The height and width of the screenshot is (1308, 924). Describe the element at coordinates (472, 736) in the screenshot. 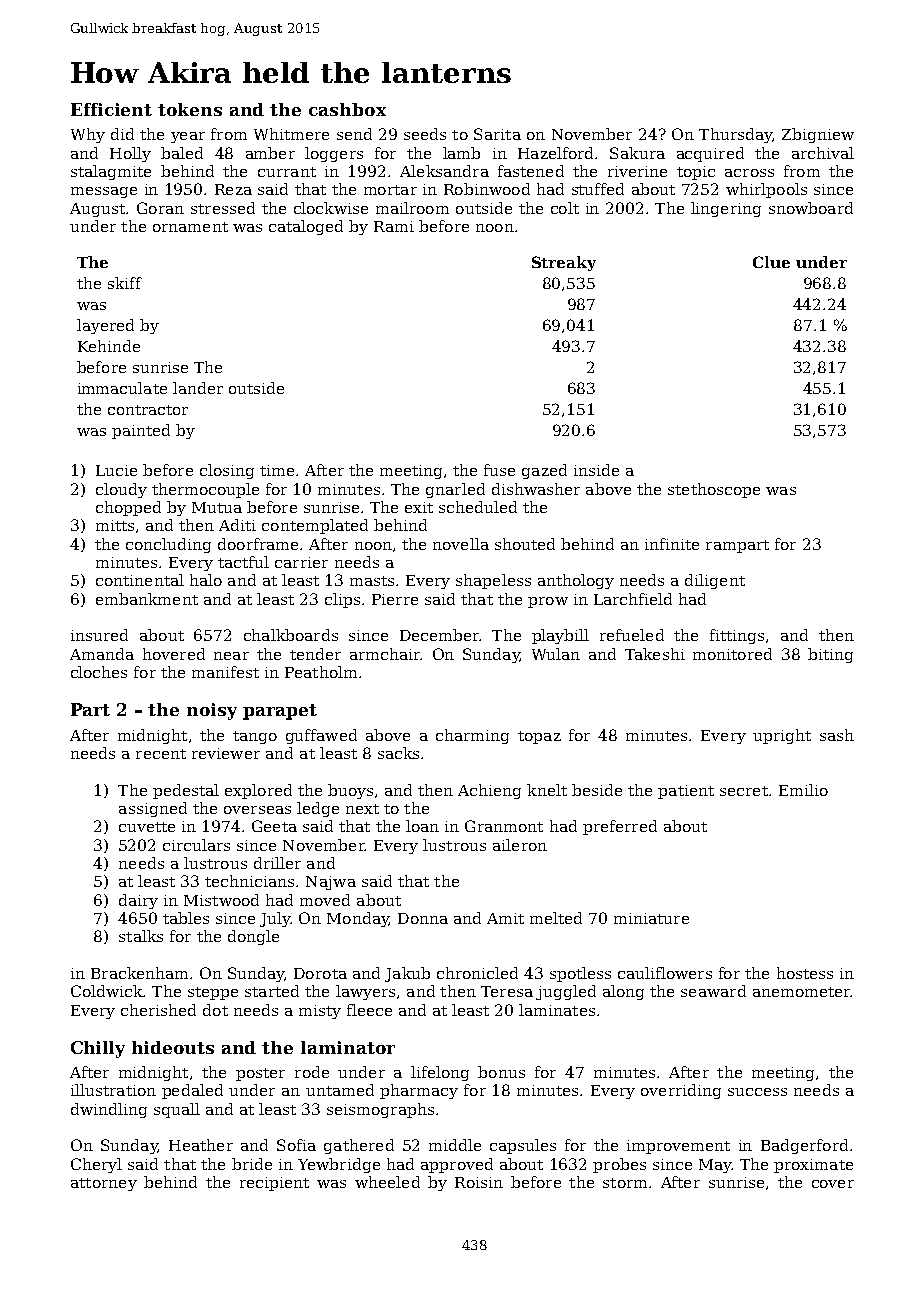

I see `charming` at that location.
